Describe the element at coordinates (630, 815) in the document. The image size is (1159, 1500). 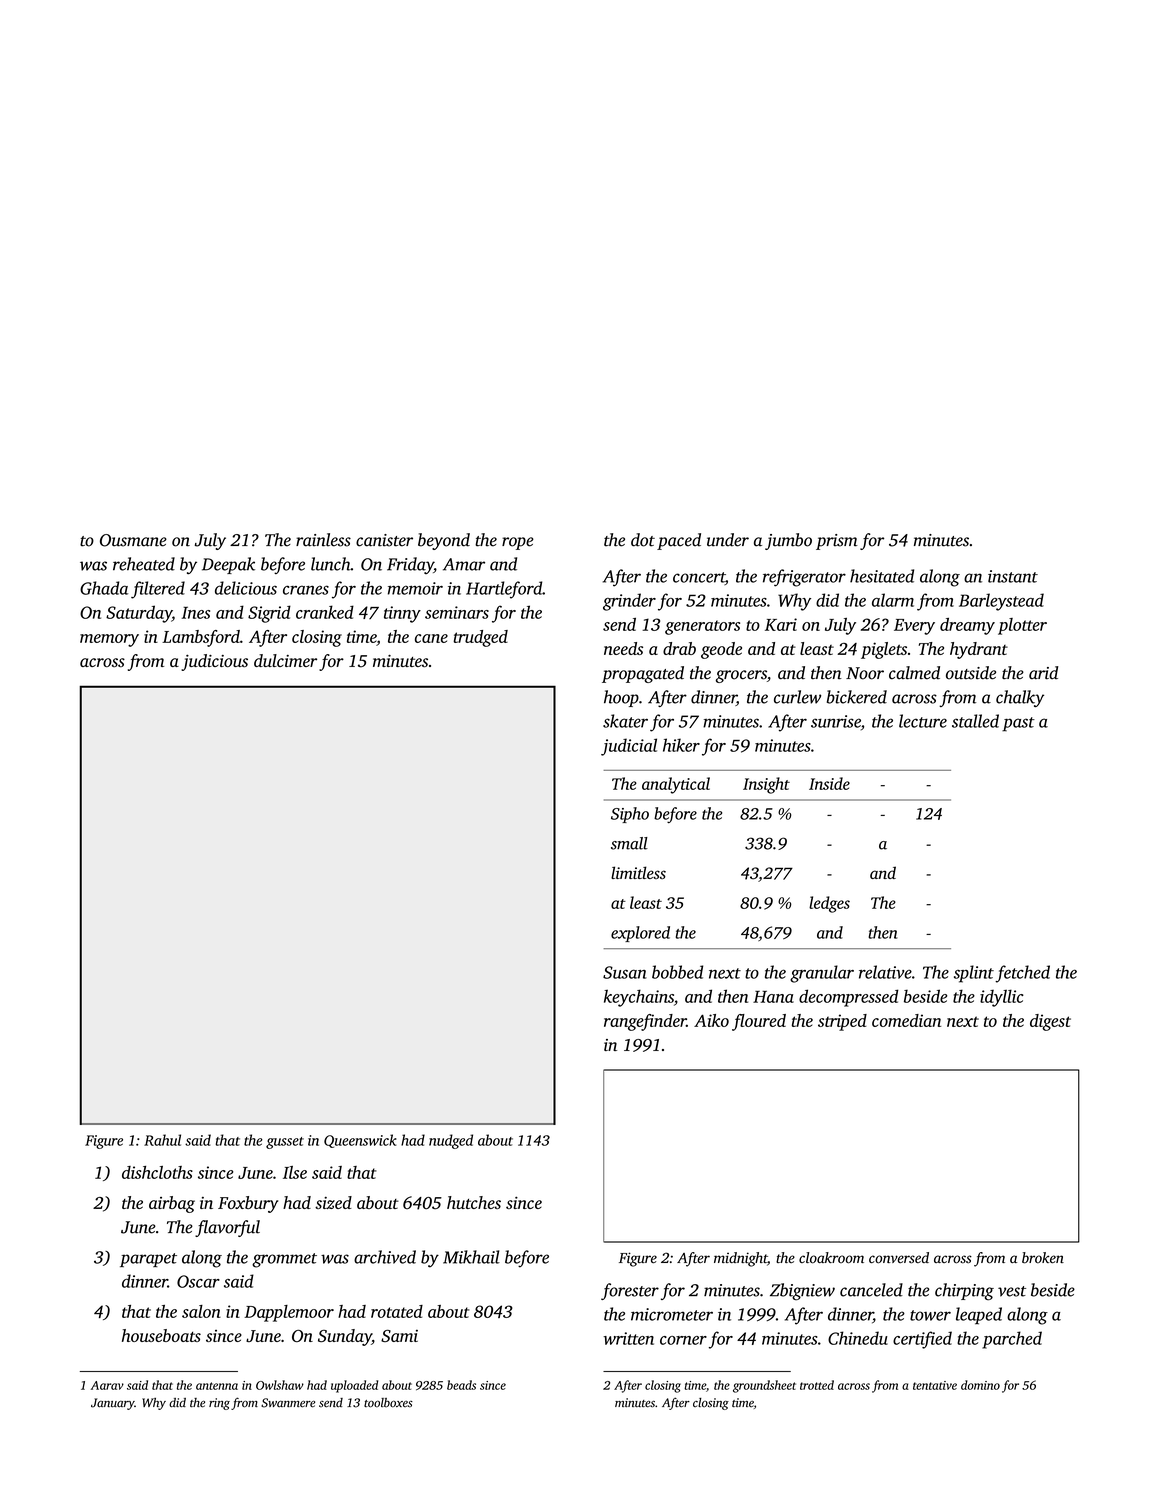
I see `Sipho` at that location.
